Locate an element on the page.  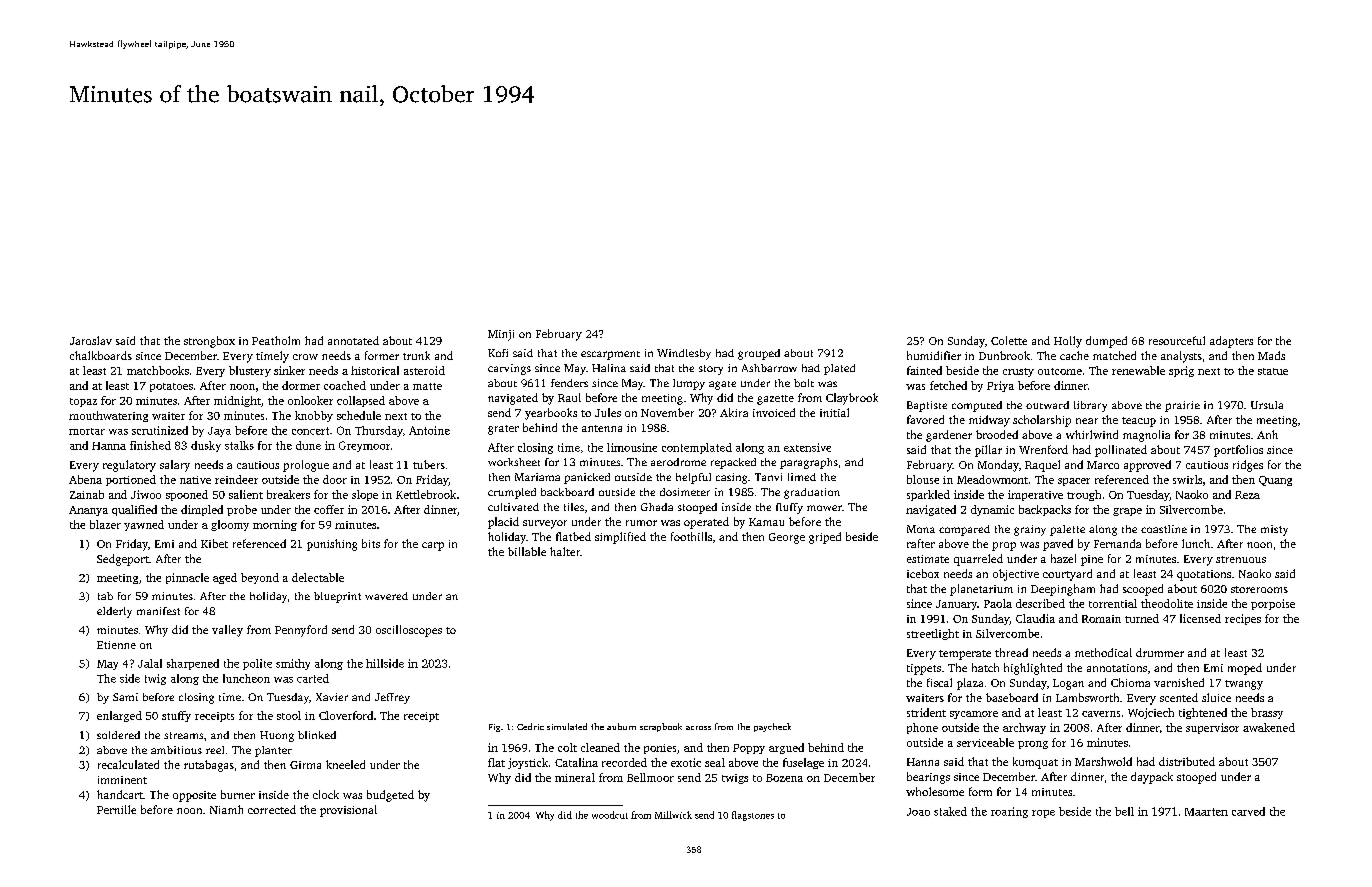
oscilloscopes is located at coordinates (409, 631).
